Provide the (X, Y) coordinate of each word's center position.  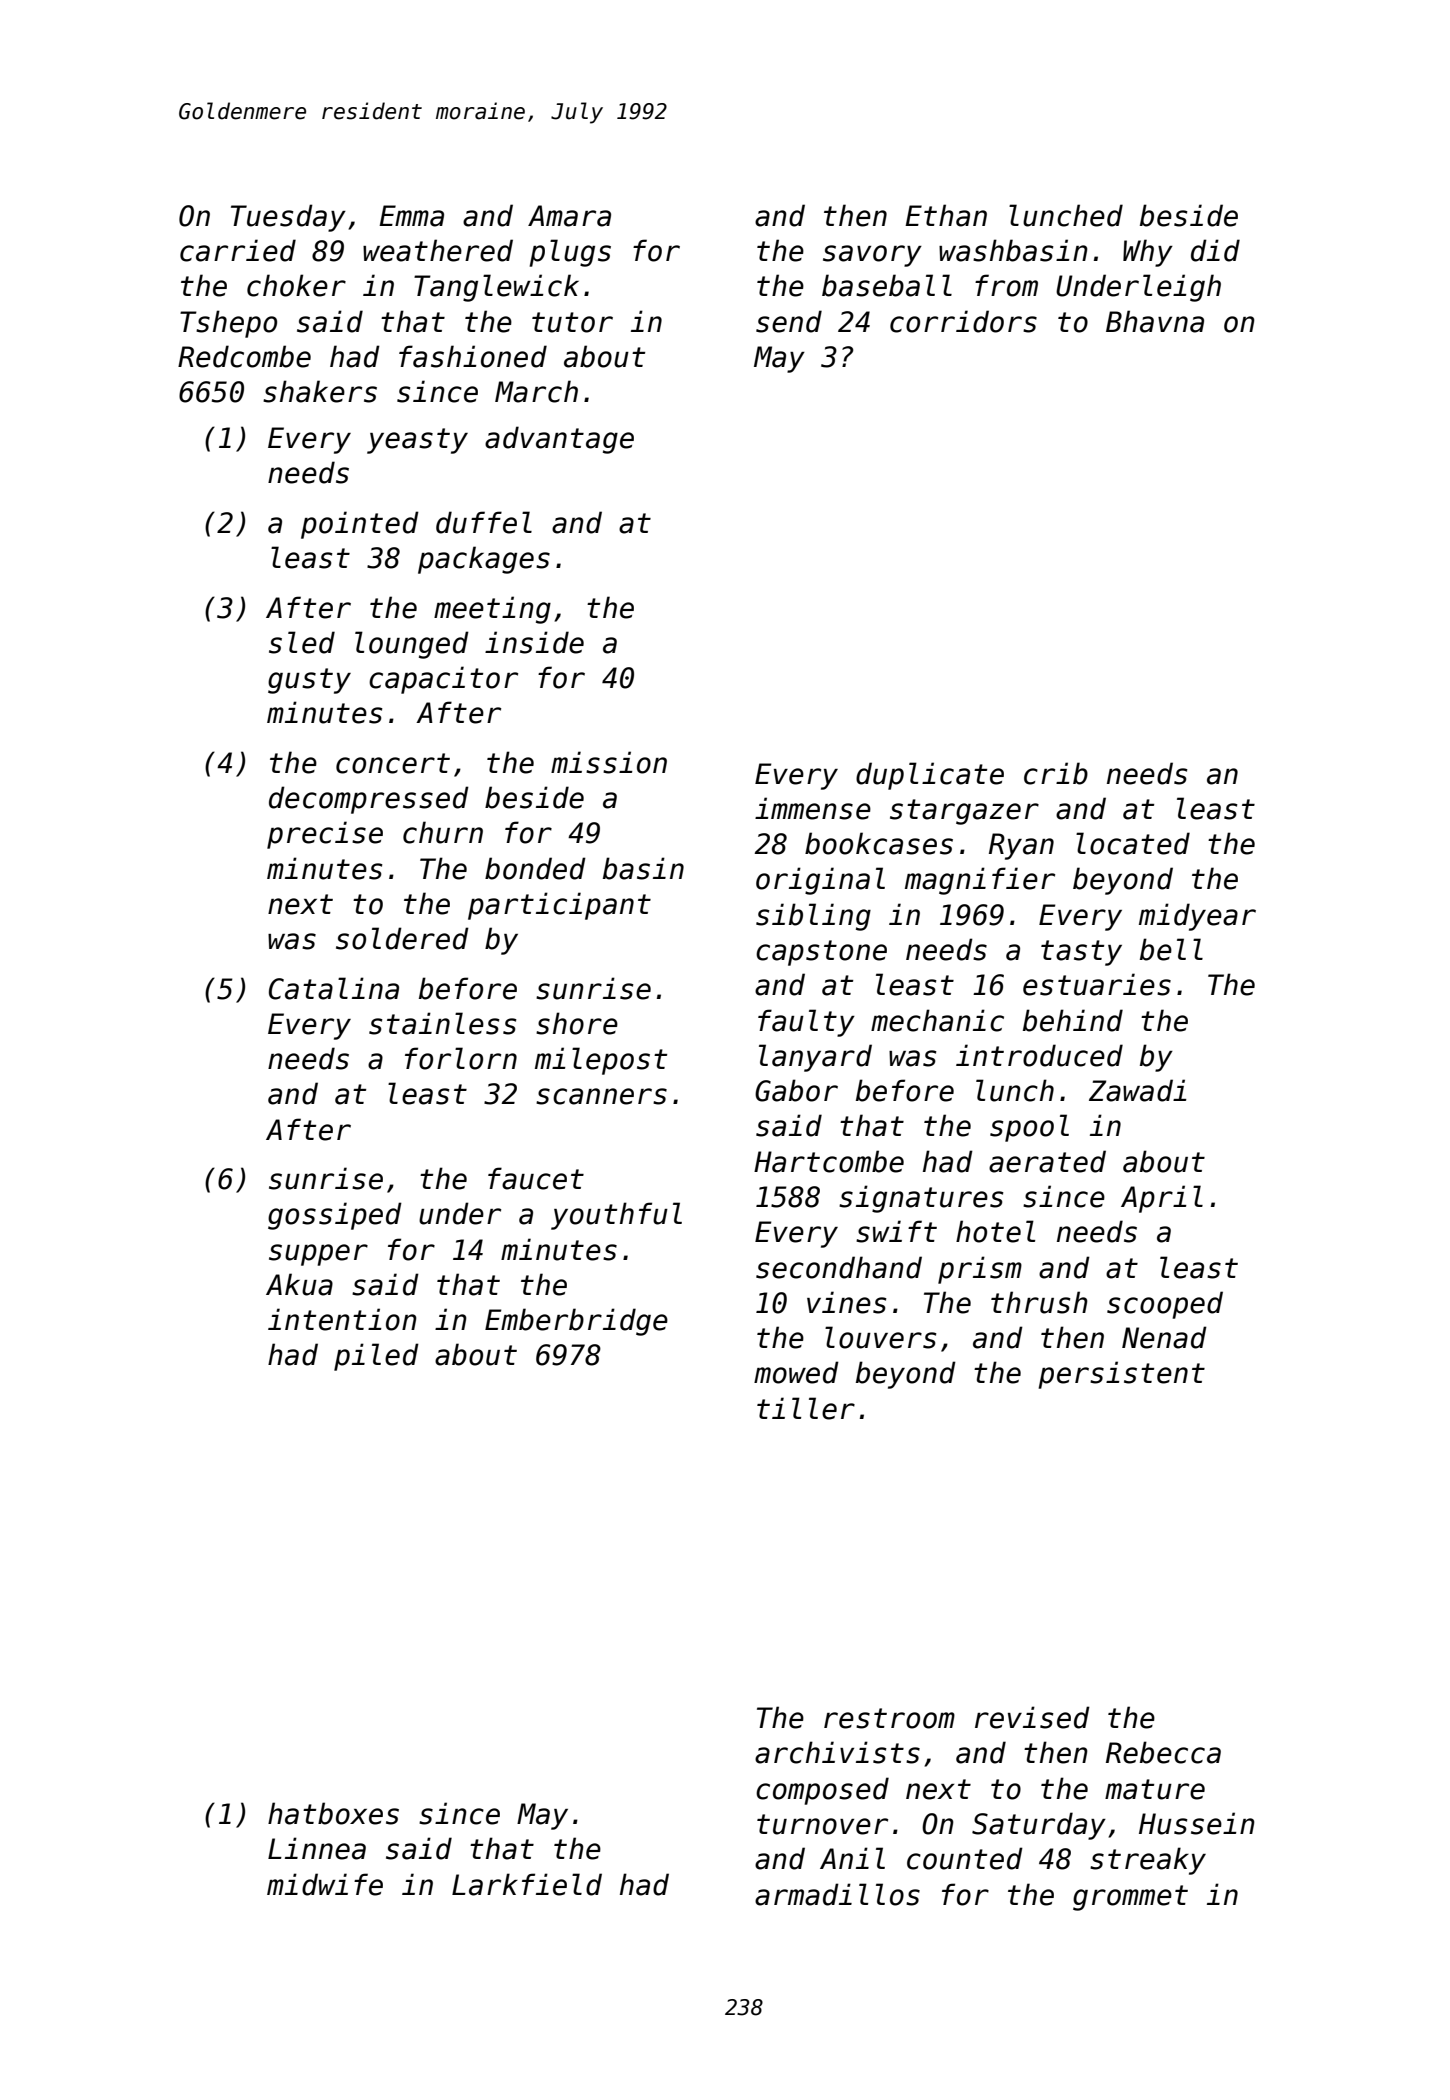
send (789, 321)
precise (325, 835)
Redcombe (244, 356)
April (1162, 1199)
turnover (822, 1824)
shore (577, 1023)
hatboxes (333, 1813)
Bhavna (1155, 321)
